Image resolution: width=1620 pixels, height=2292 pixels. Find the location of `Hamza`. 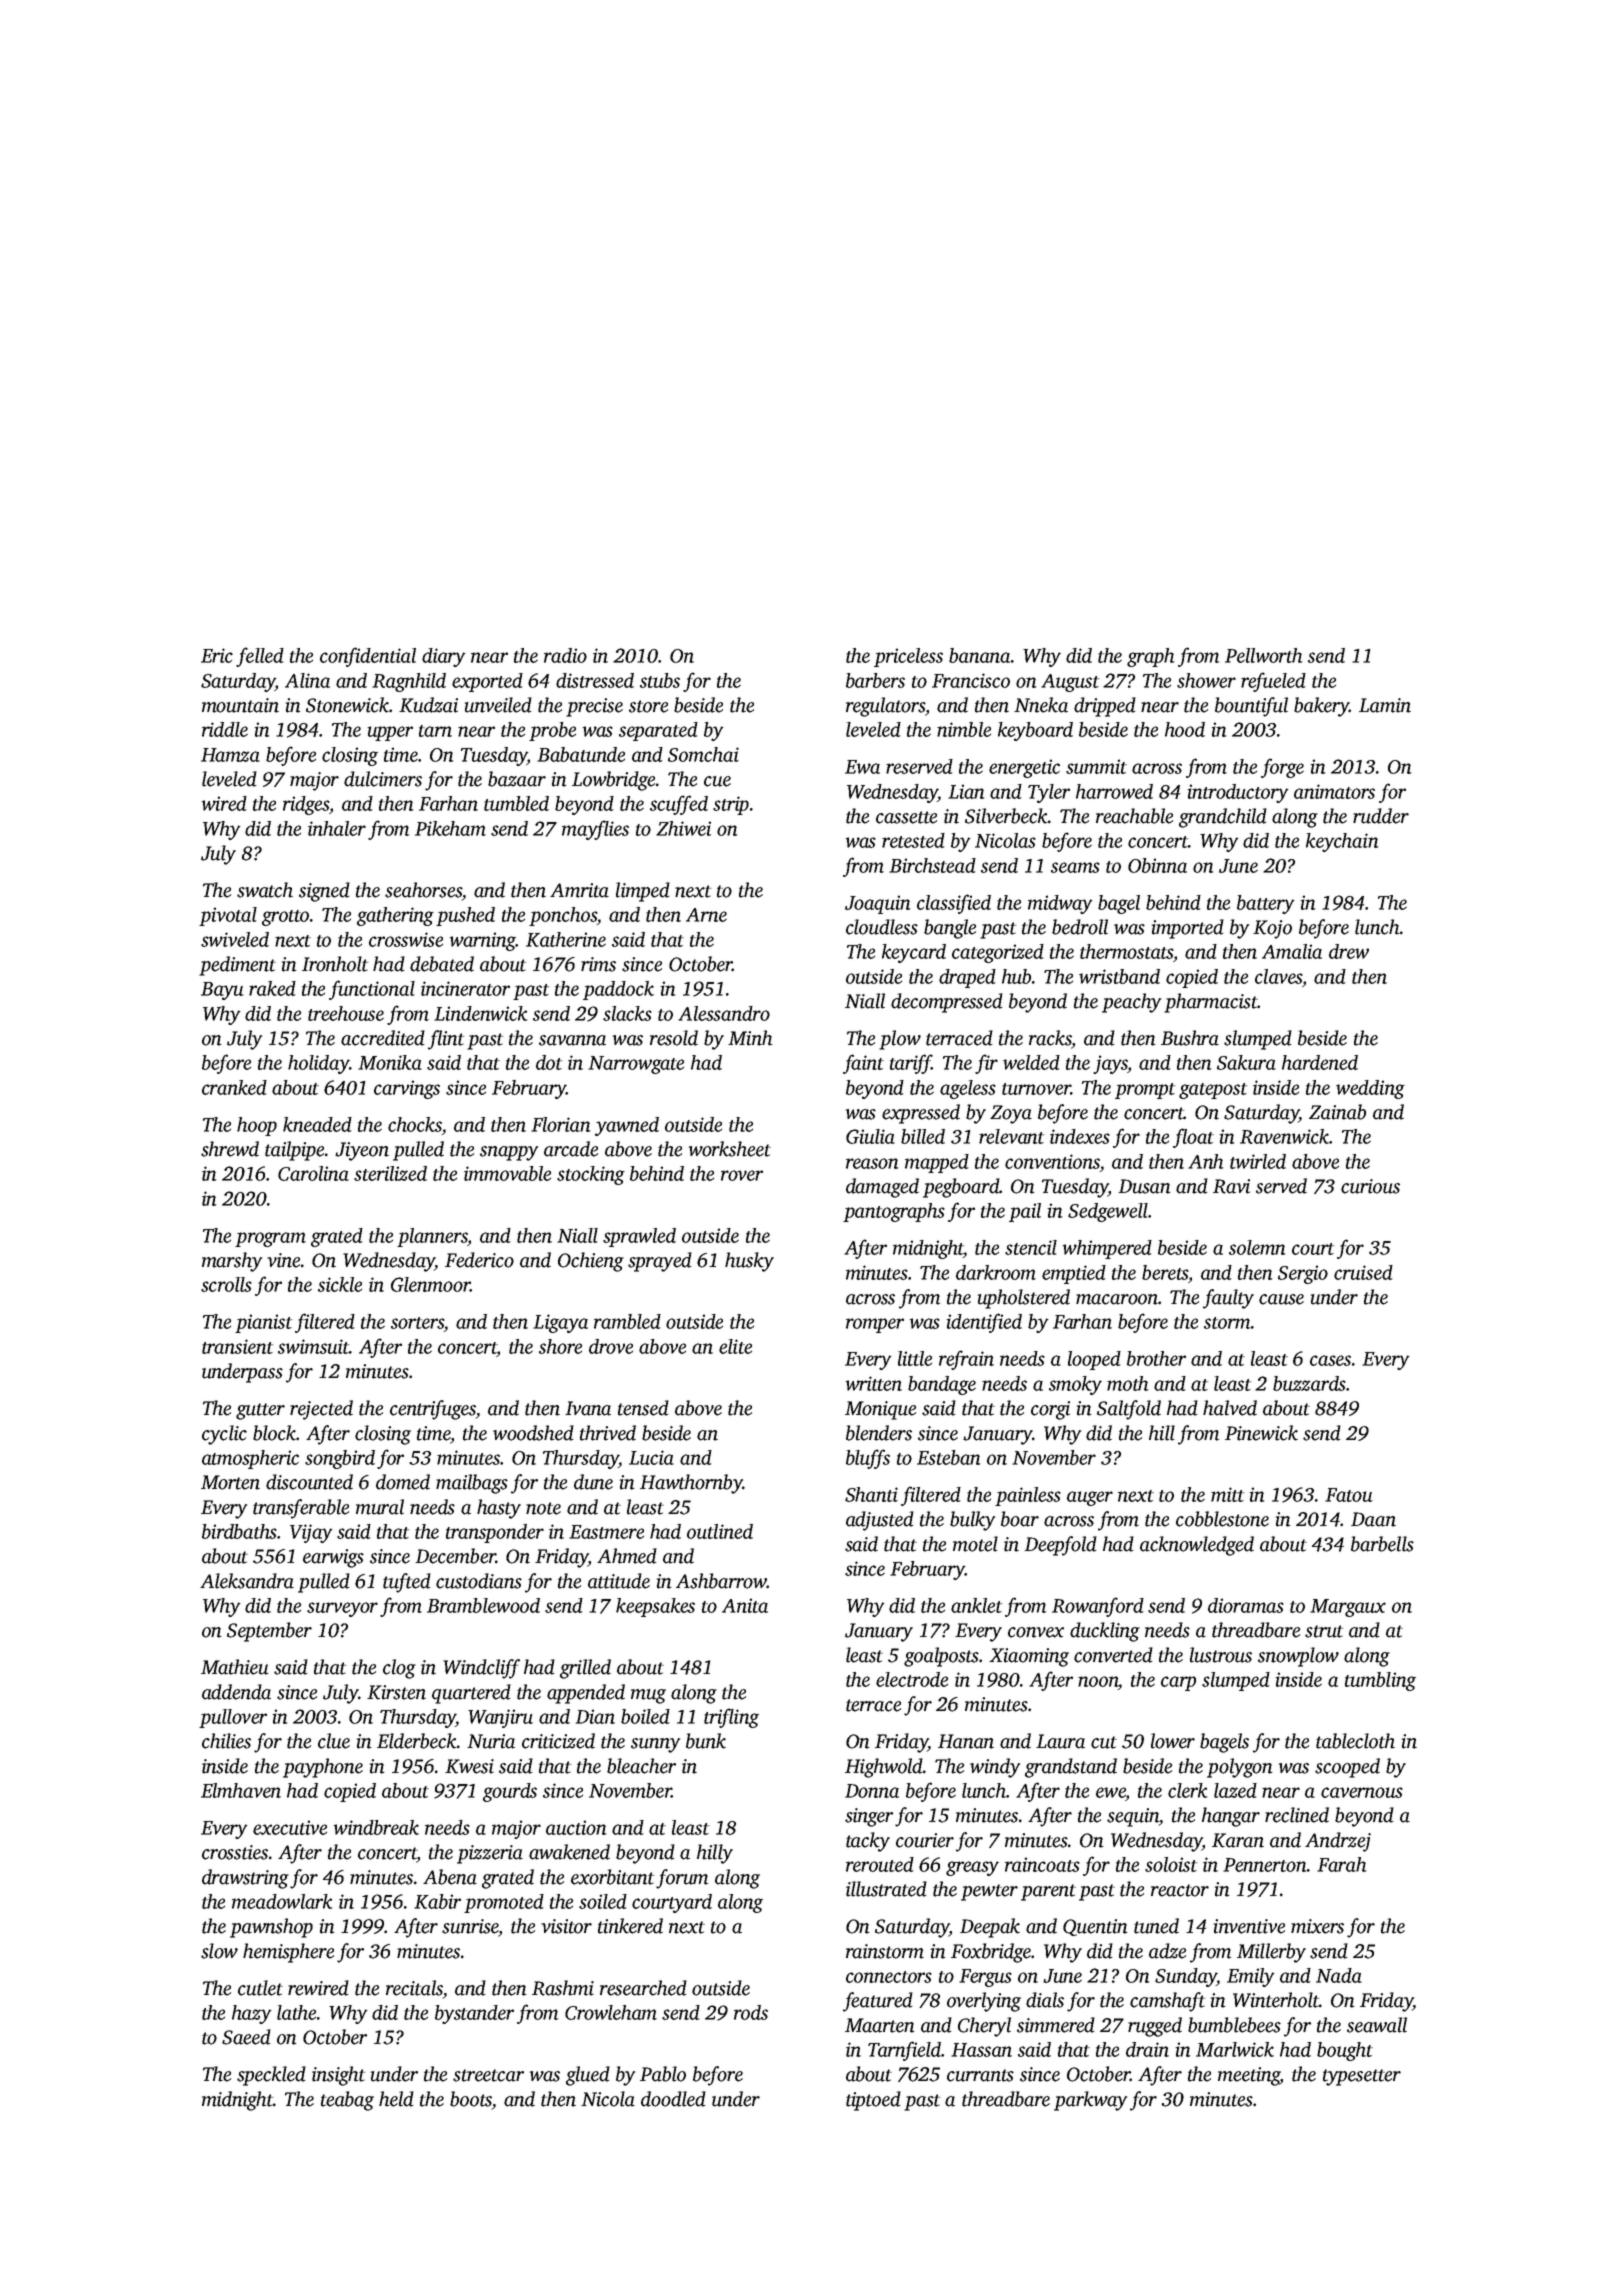

Hamza is located at coordinates (230, 755).
